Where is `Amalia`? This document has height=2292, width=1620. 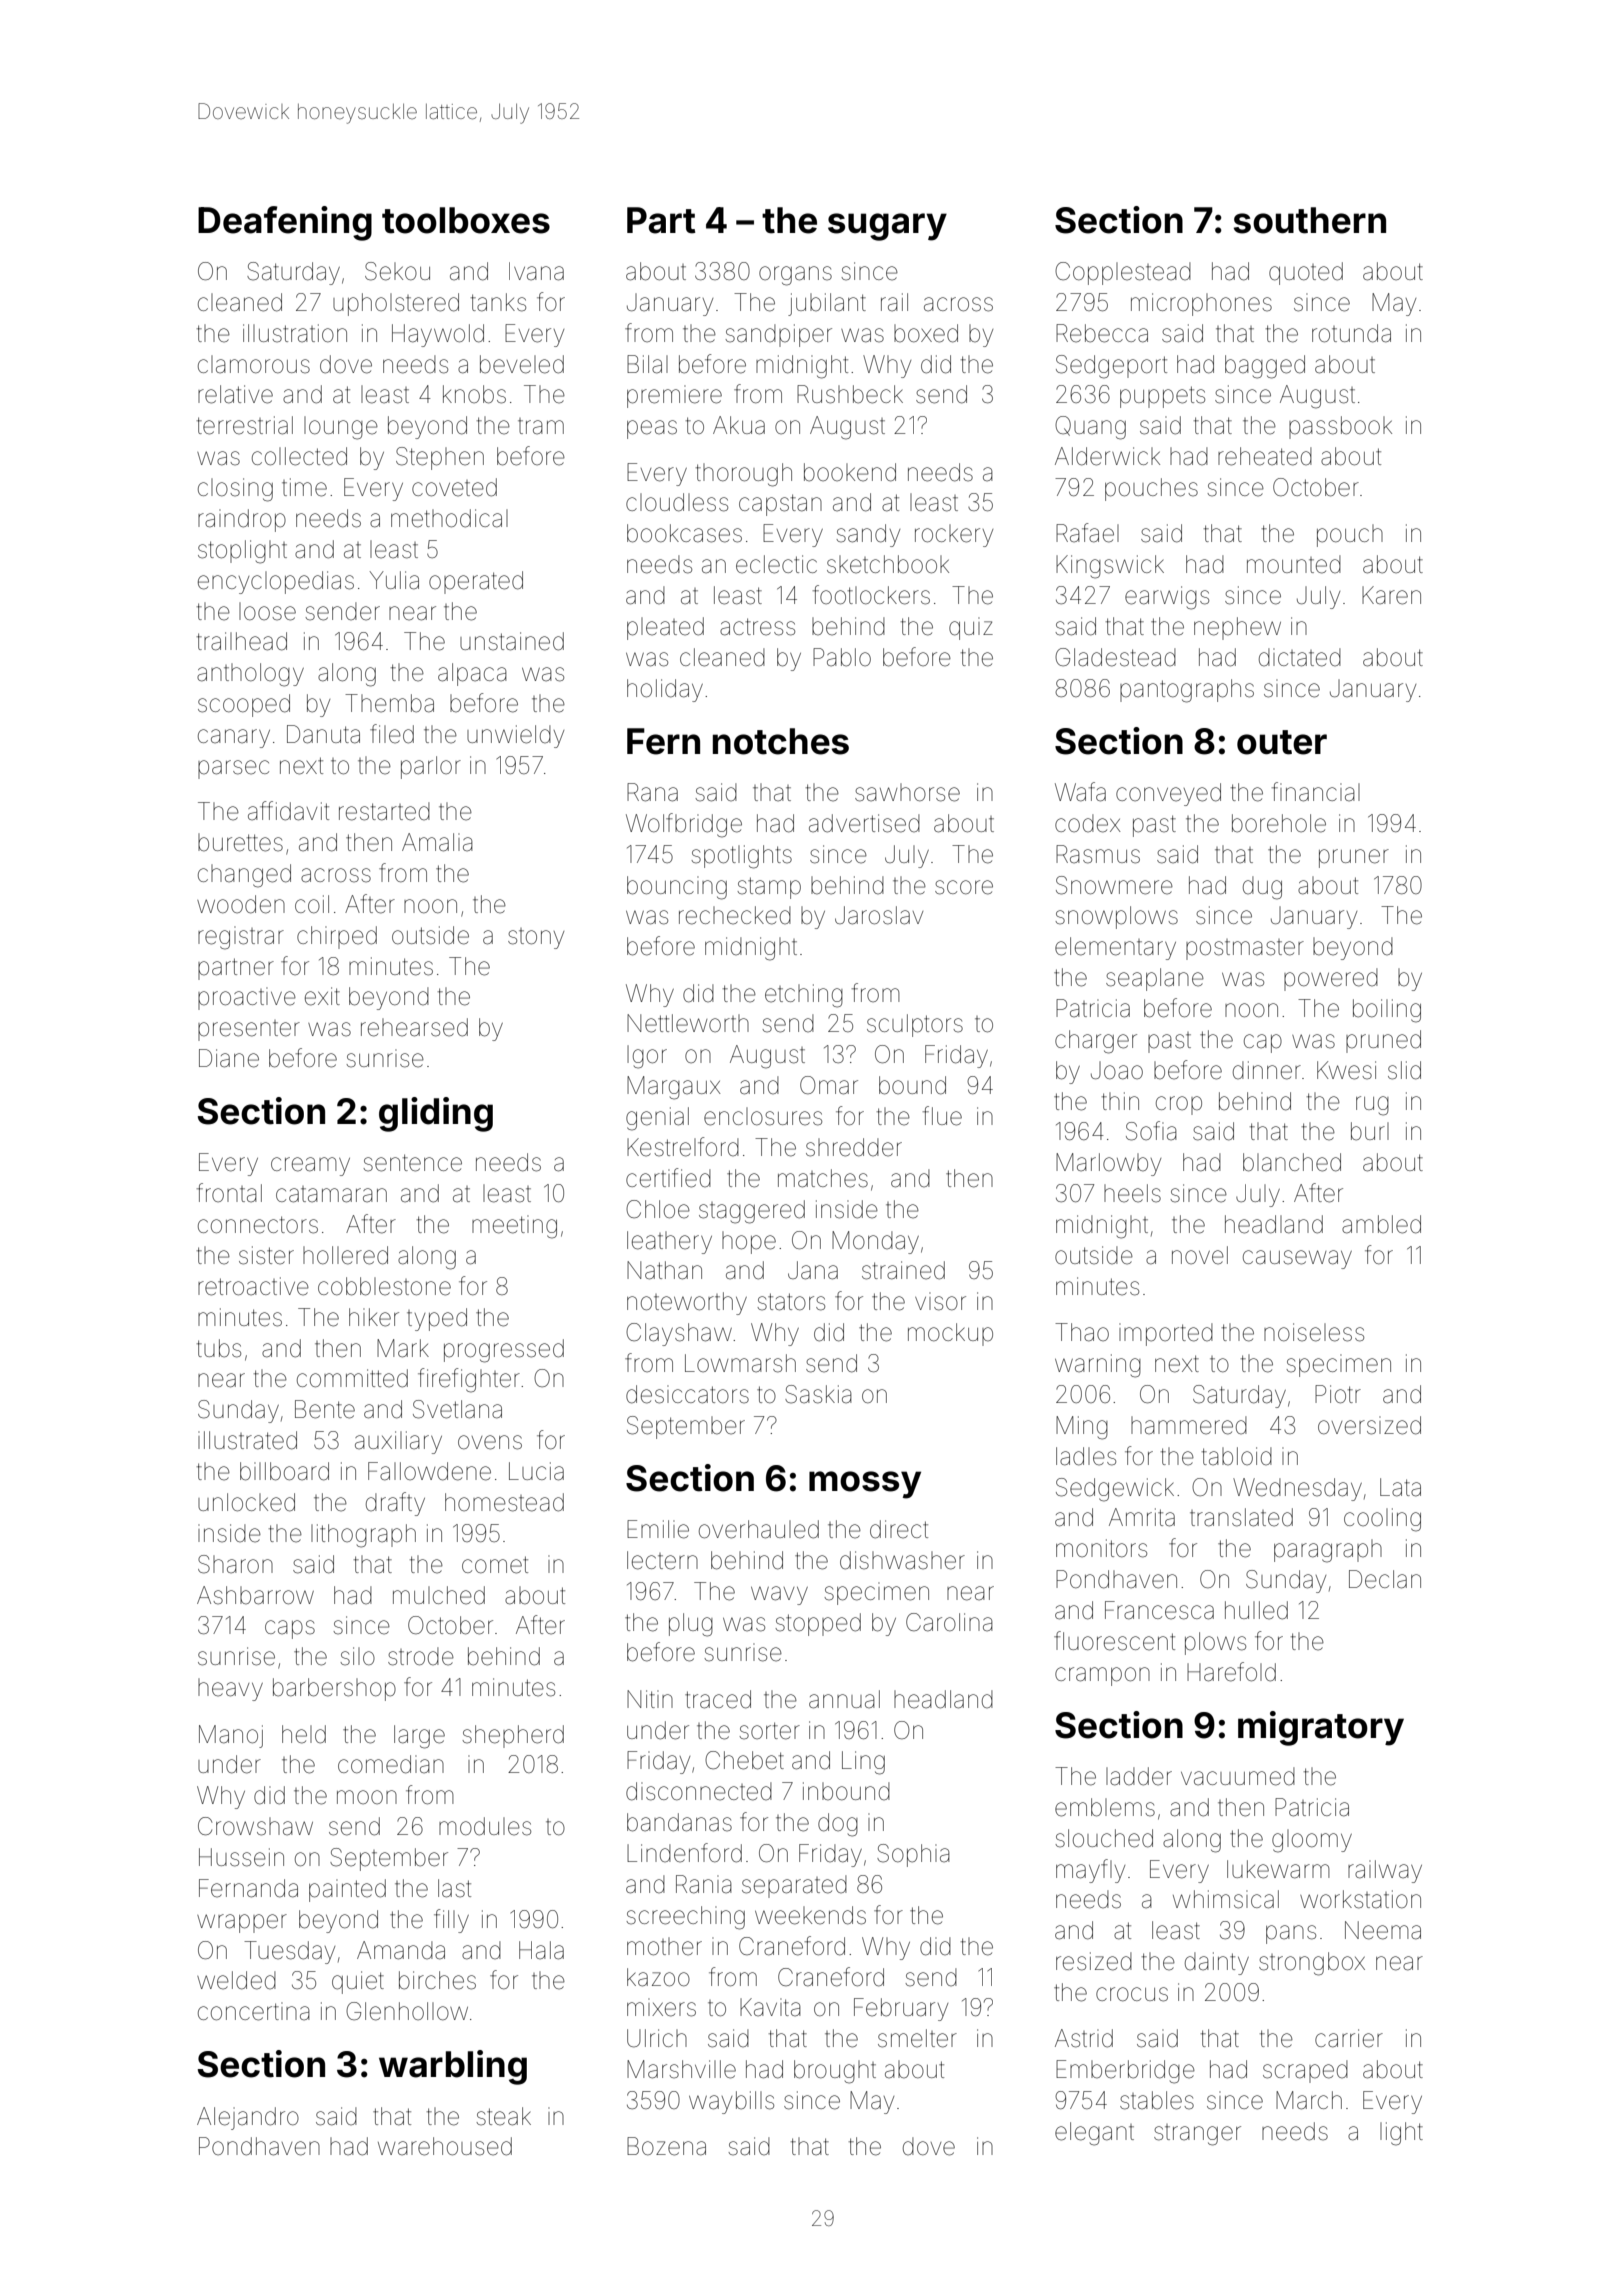
Amalia is located at coordinates (437, 842).
